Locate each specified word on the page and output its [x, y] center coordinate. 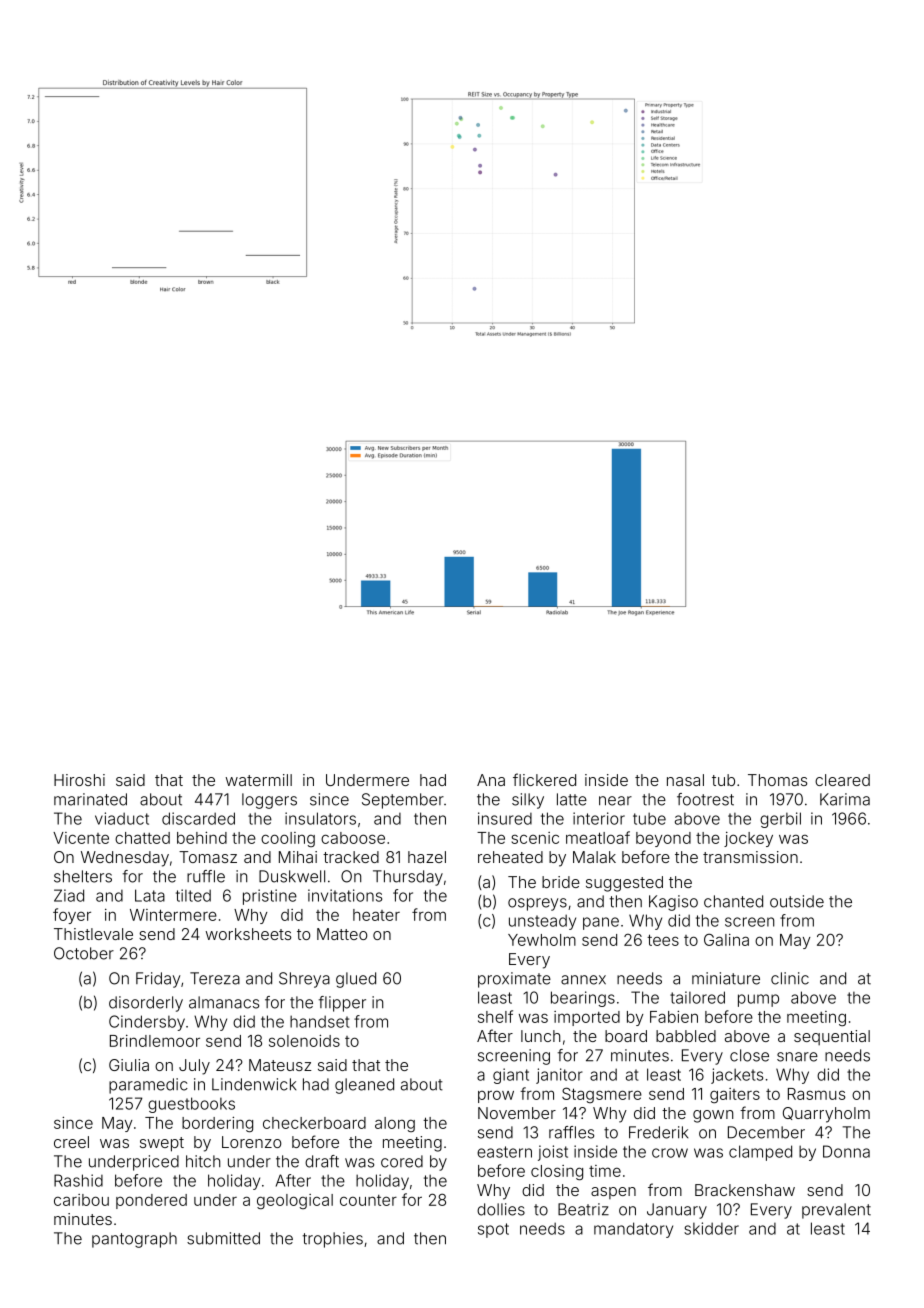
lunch [540, 1036]
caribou [81, 1200]
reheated [510, 857]
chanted [733, 901]
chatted [142, 838]
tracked [351, 857]
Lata [150, 895]
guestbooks [191, 1105]
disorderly [146, 1004]
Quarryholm [826, 1115]
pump [758, 1000]
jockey [748, 839]
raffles [571, 1132]
